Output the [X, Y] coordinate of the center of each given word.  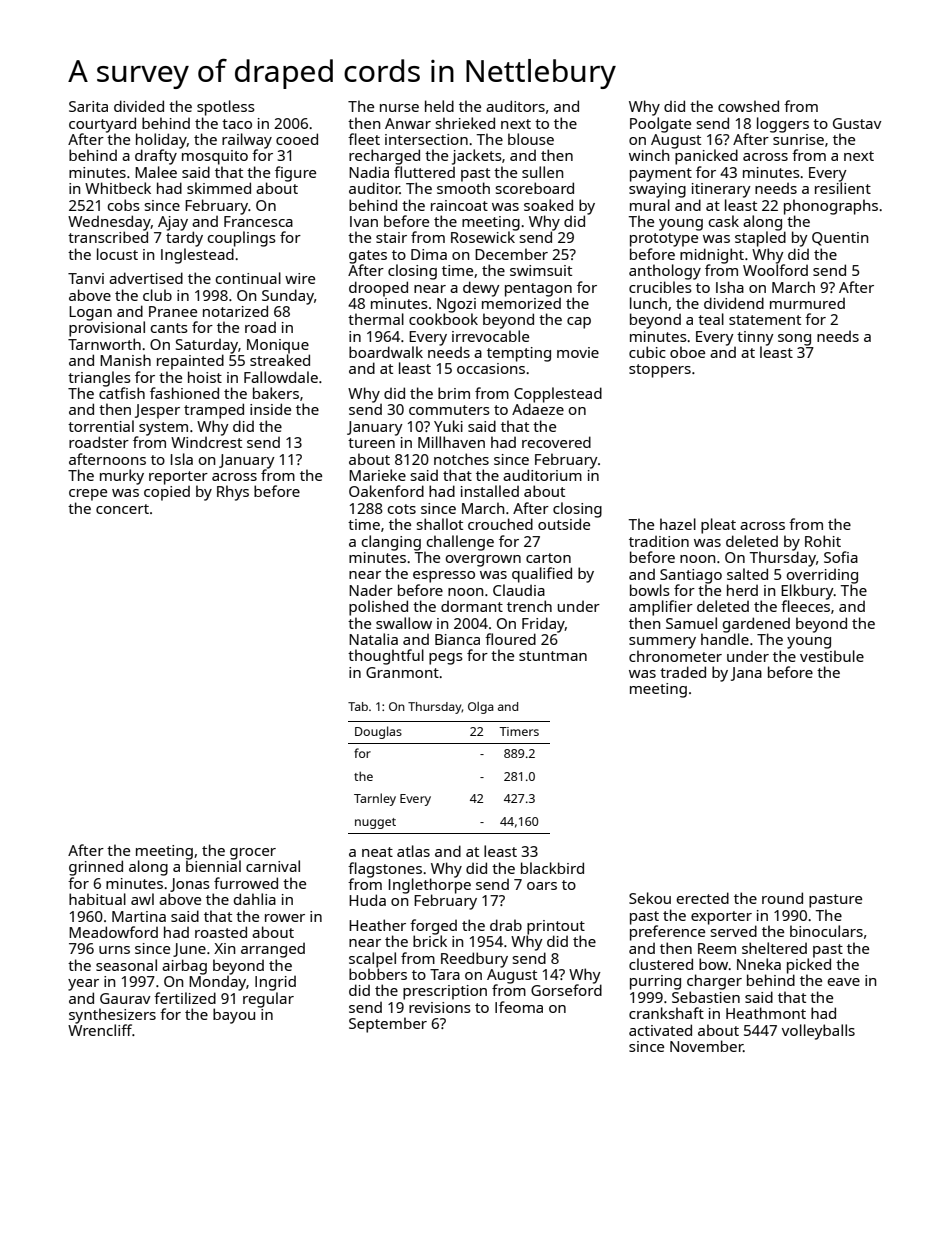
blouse [531, 139]
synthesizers [112, 1016]
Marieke [377, 475]
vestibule [832, 656]
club [157, 295]
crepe [88, 495]
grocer [253, 854]
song [794, 340]
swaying [657, 190]
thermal [376, 319]
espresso [444, 577]
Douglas [378, 732]
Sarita [88, 106]
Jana [746, 674]
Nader [371, 590]
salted [747, 574]
